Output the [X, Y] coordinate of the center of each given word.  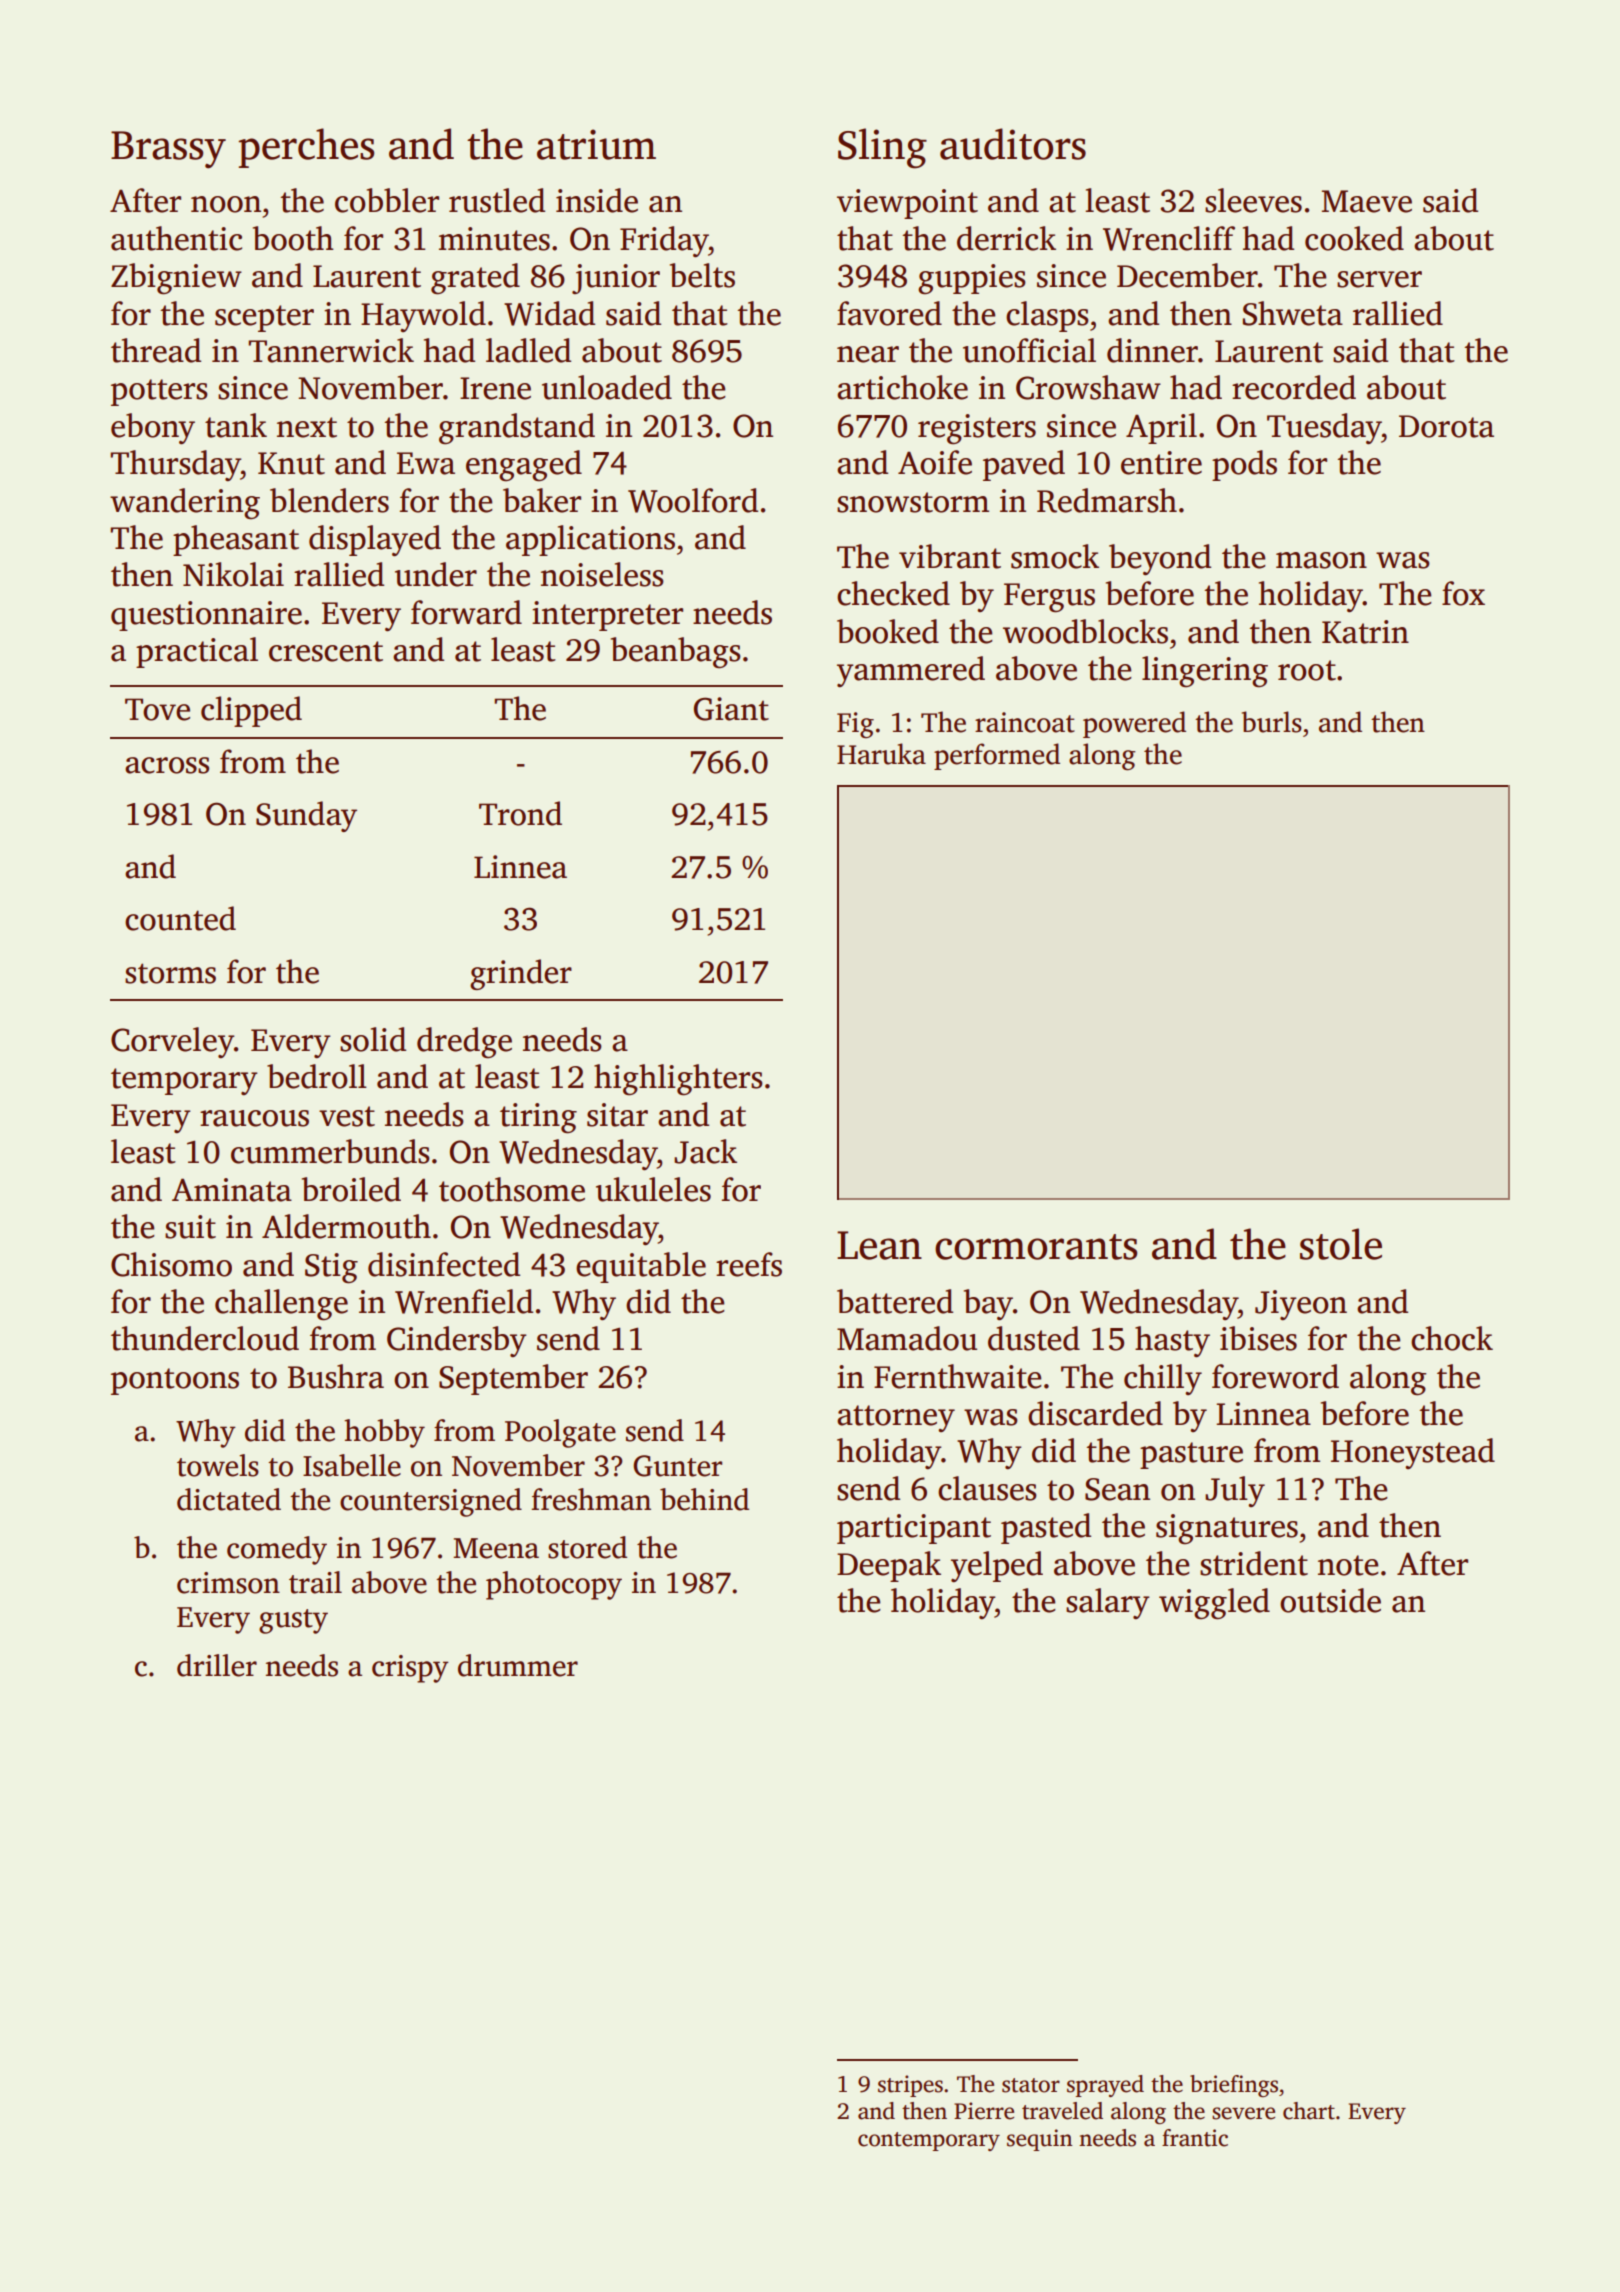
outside [1330, 1600]
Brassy [168, 150]
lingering [1205, 672]
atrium [596, 144]
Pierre [984, 2111]
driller [217, 1665]
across [167, 765]
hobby [384, 1433]
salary [1108, 1603]
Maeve [1367, 201]
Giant [731, 709]
